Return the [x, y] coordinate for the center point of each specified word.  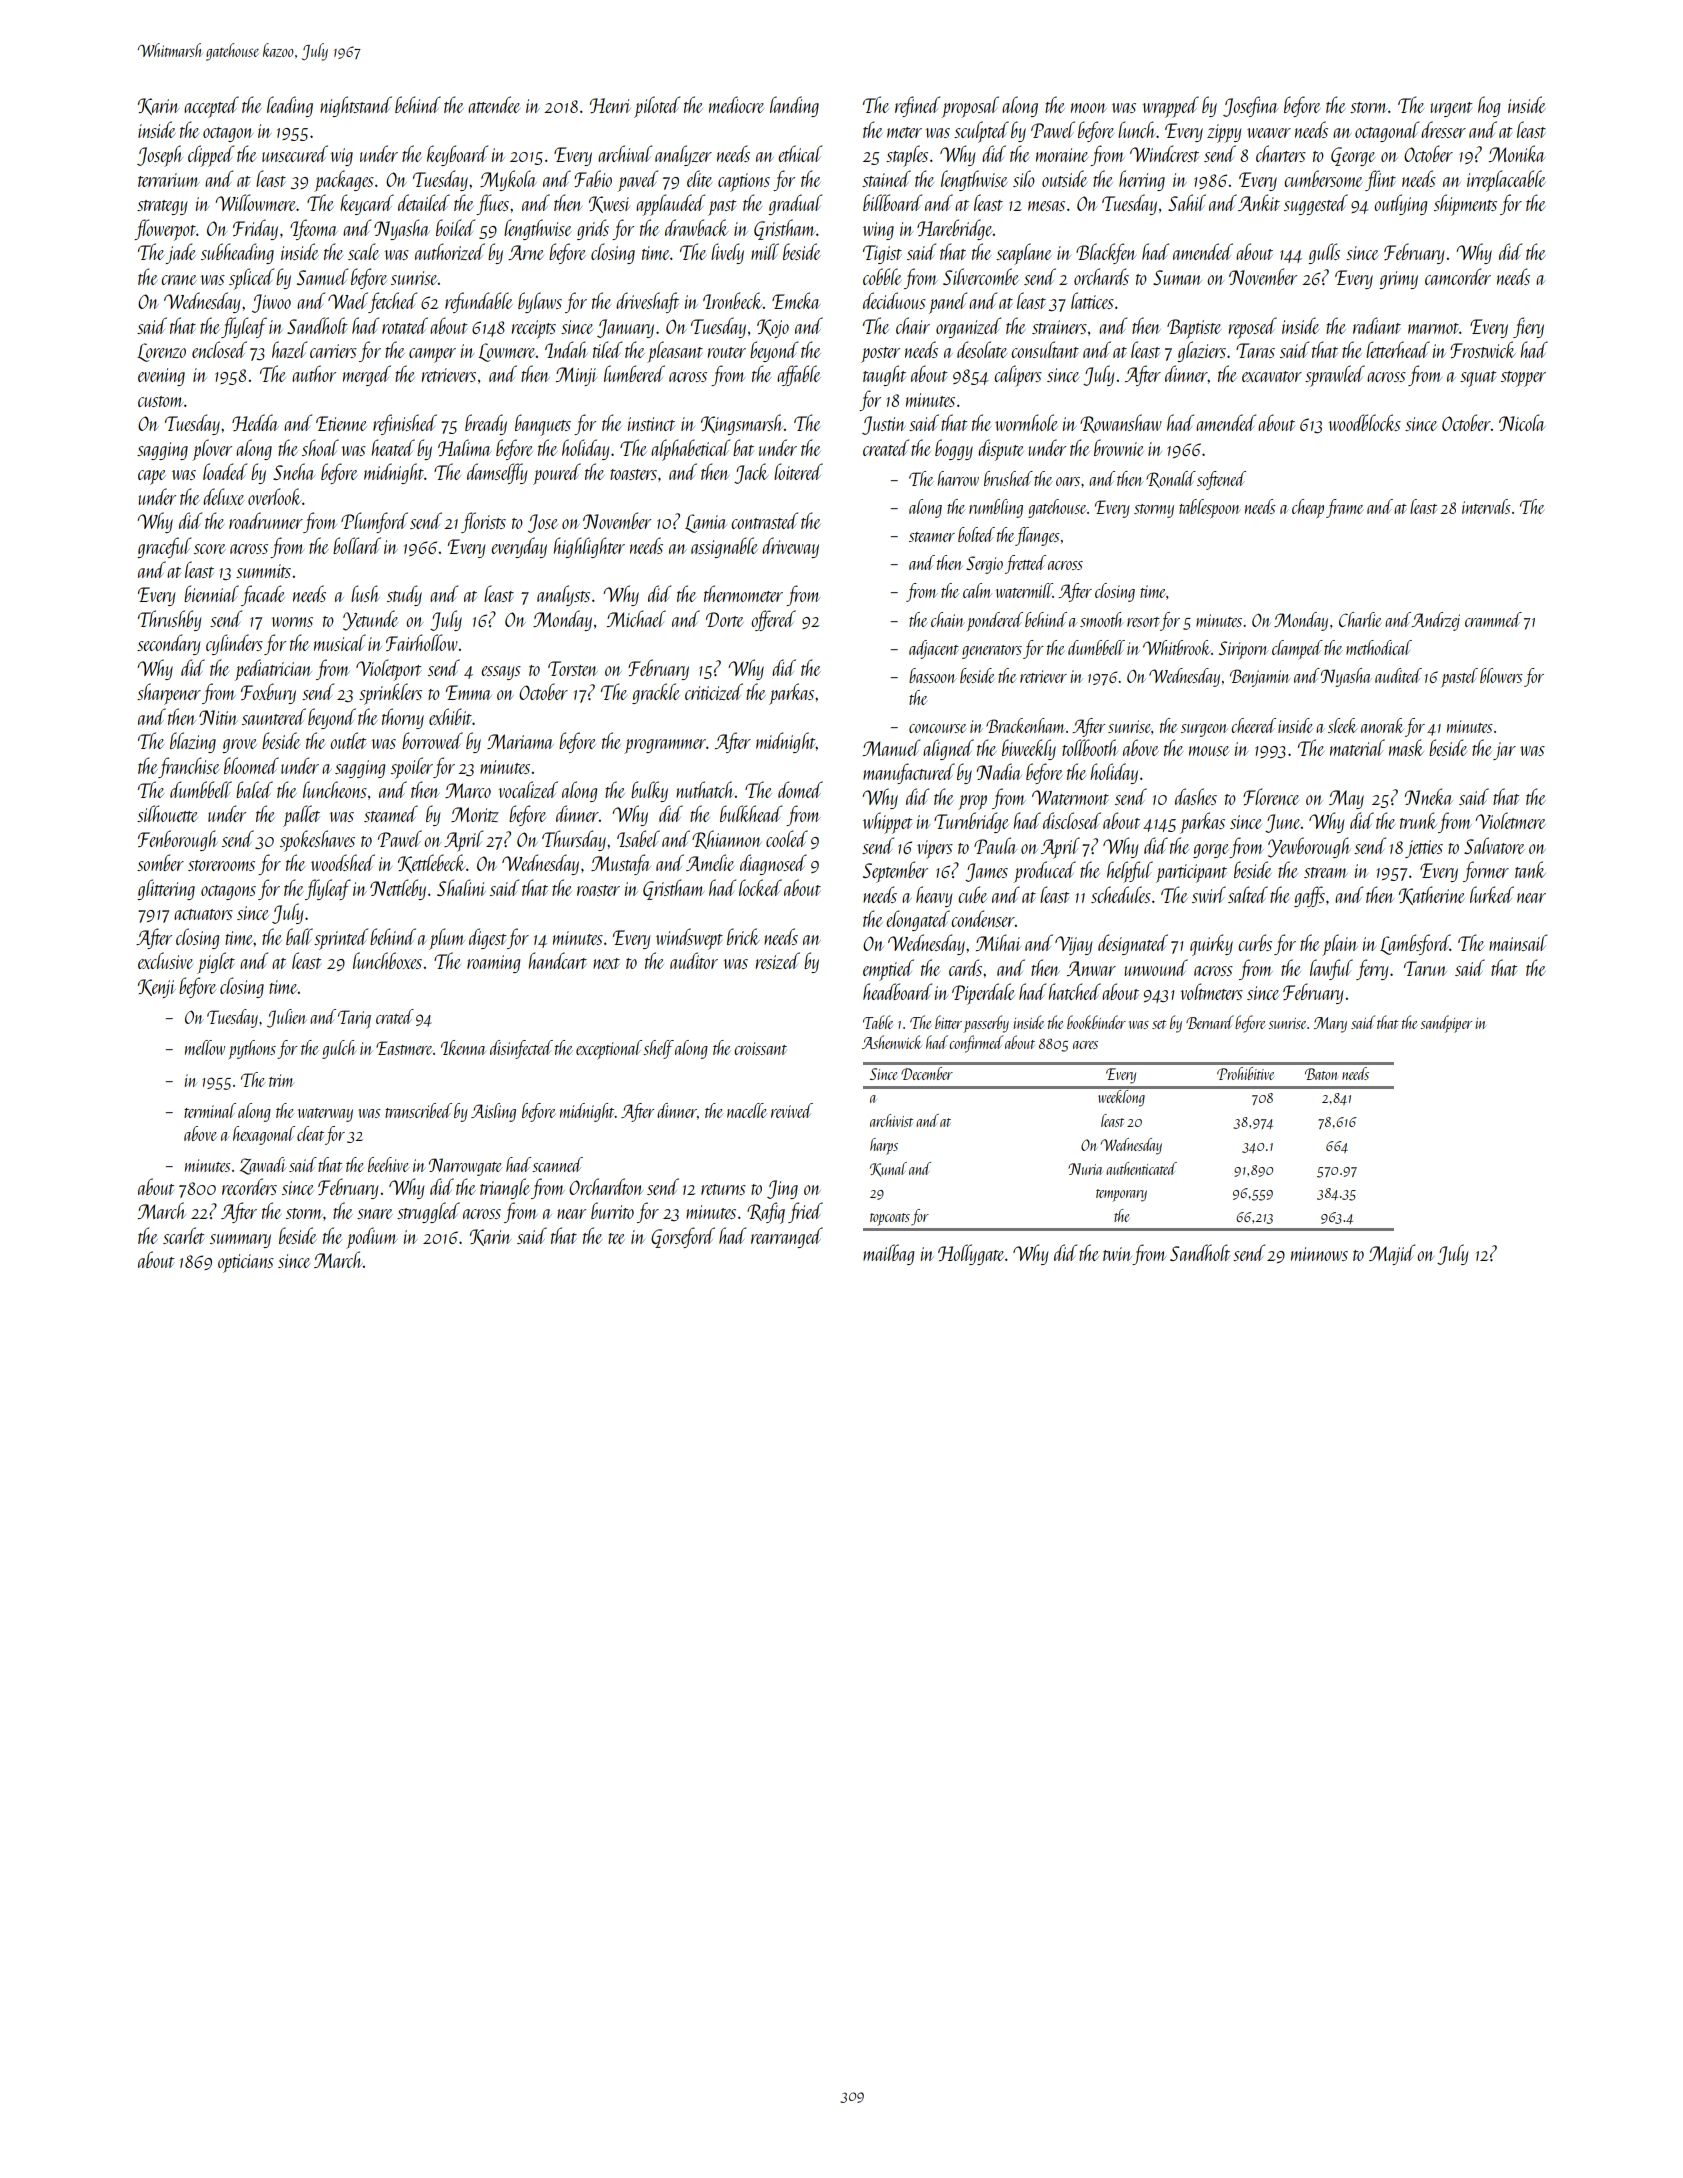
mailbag [888, 1254]
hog [1489, 106]
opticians [246, 1263]
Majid [1392, 1254]
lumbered [634, 373]
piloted [657, 107]
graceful [164, 547]
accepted [211, 107]
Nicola [1522, 422]
